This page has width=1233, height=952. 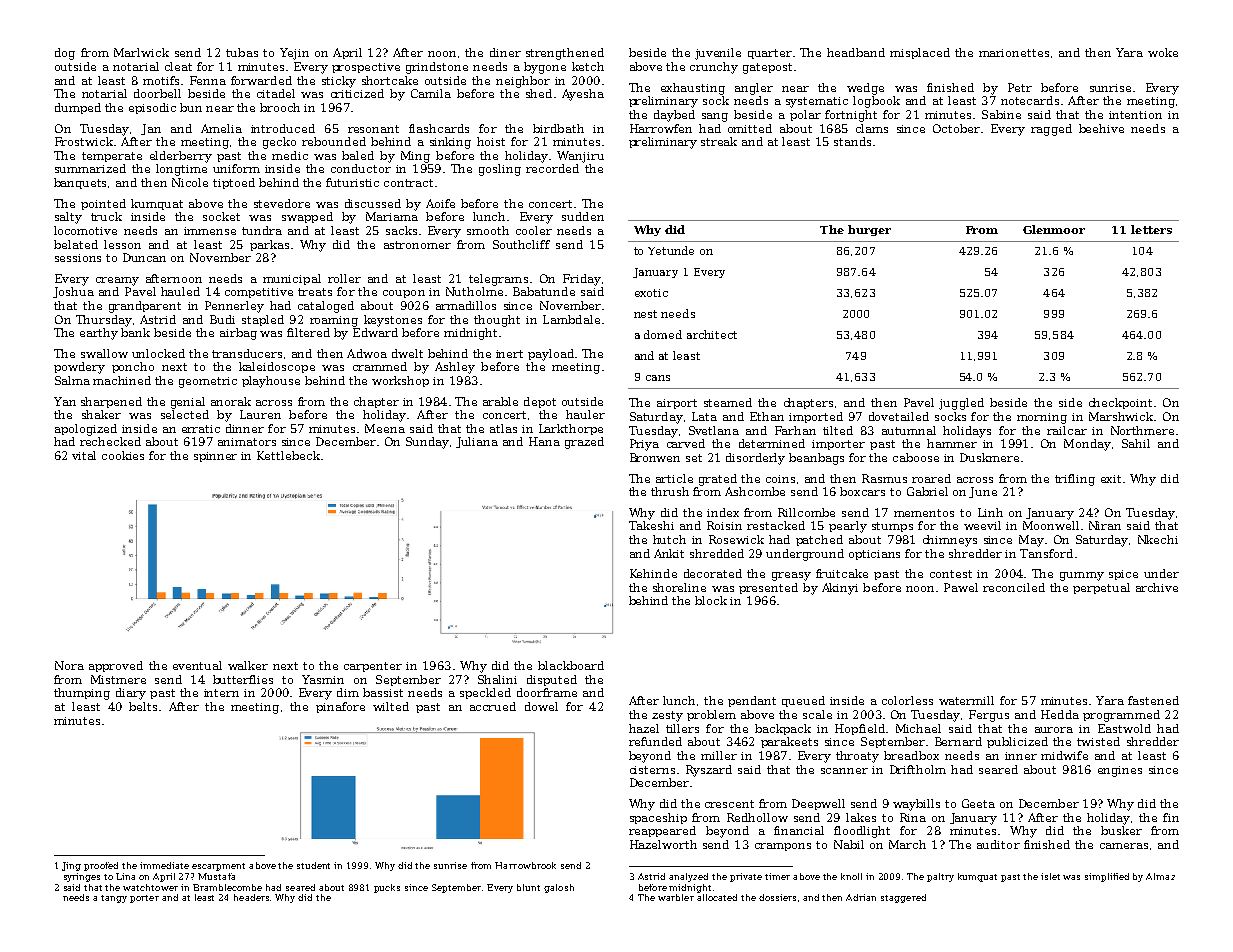 I want to click on tubas, so click(x=242, y=52).
